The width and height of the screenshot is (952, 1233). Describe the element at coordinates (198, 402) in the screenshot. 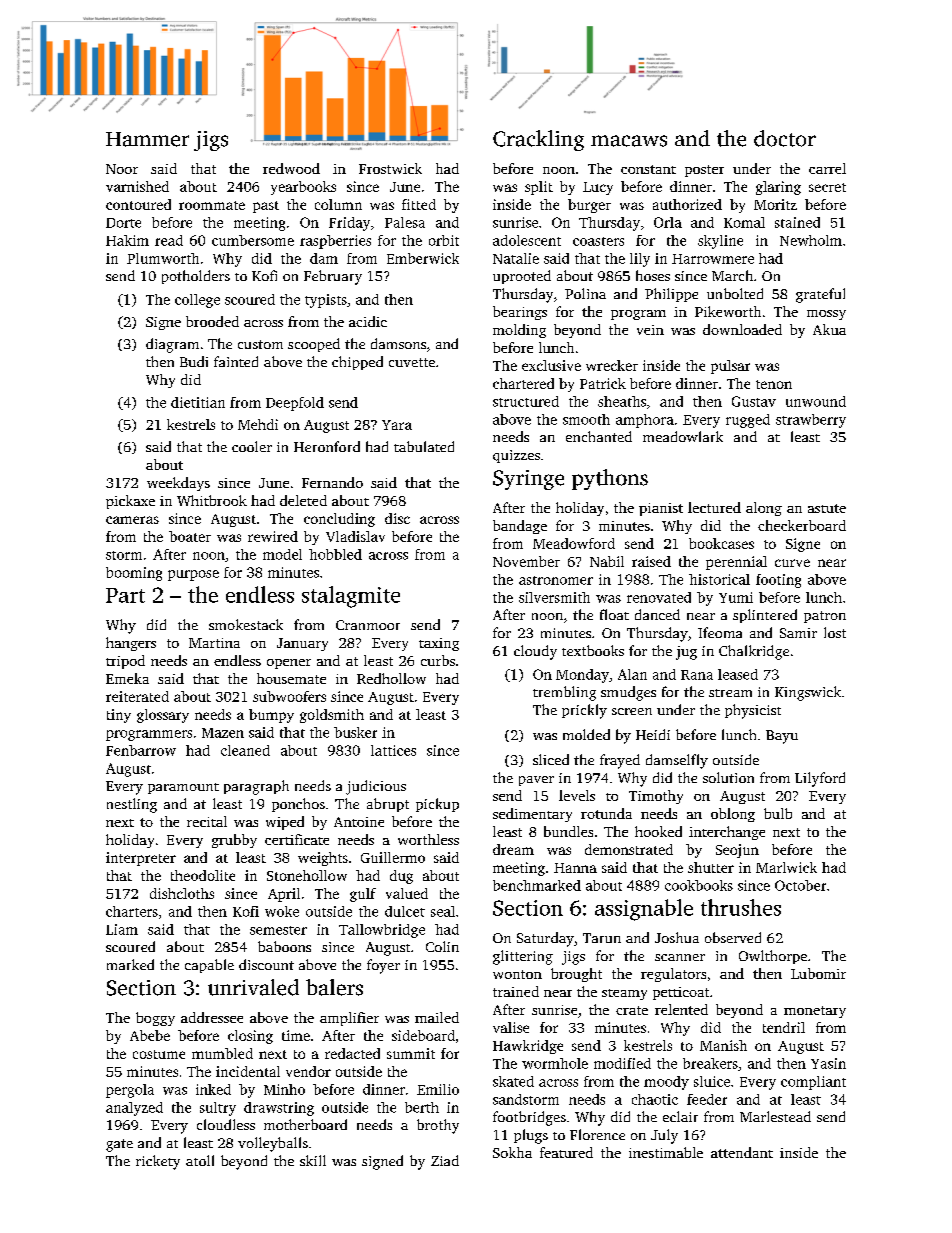

I see `dietitian` at that location.
